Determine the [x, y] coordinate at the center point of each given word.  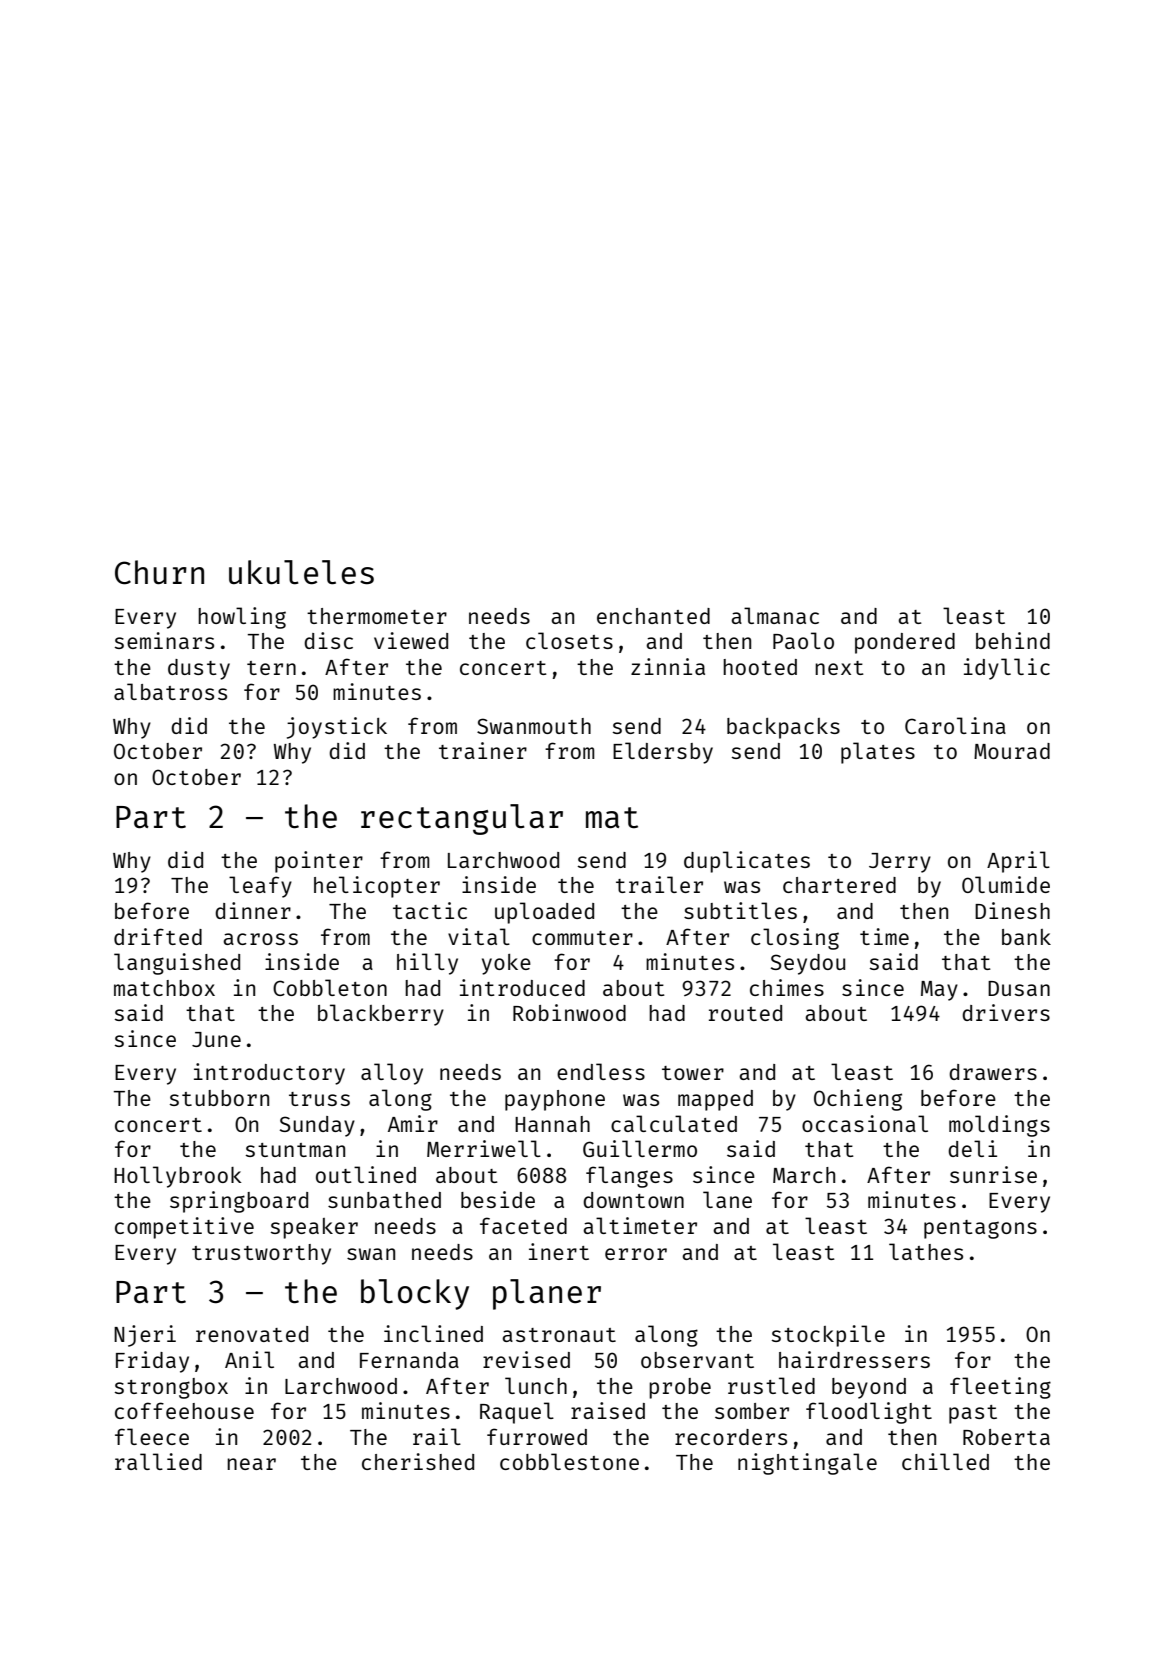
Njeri [145, 1336]
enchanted [653, 616]
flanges [629, 1177]
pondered [905, 643]
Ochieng [858, 1100]
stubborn [219, 1098]
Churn [159, 572]
